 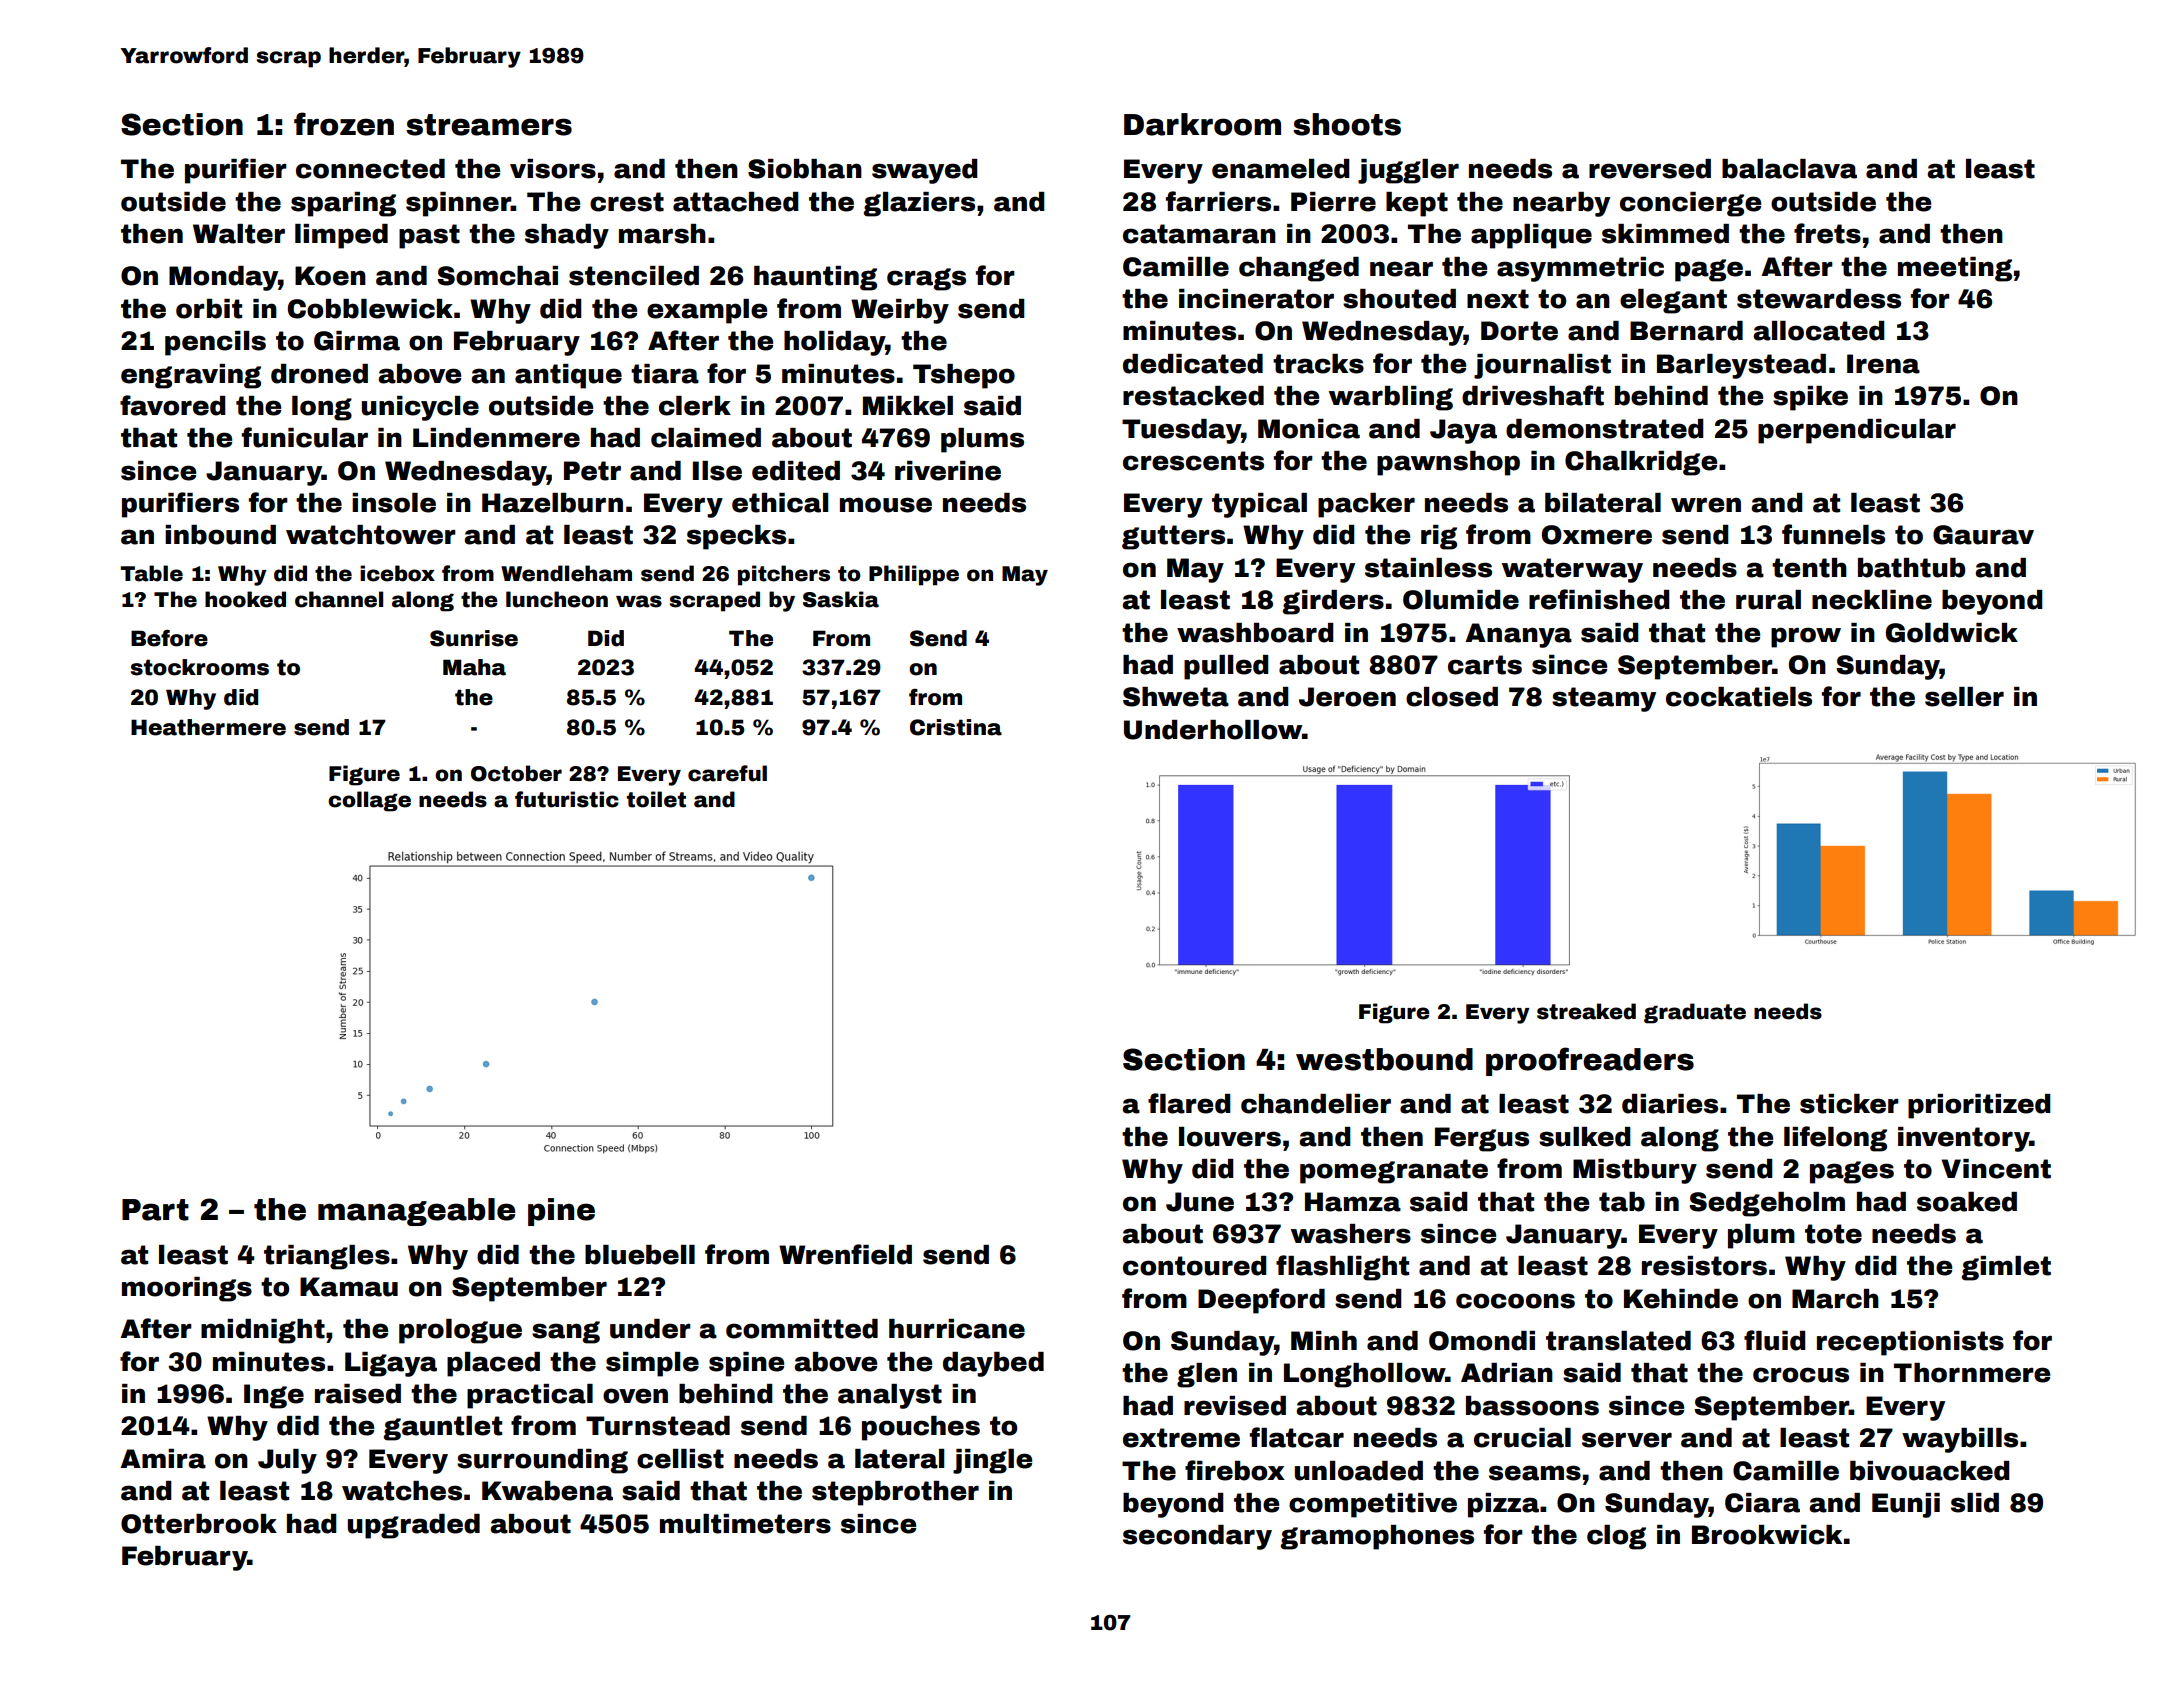 I want to click on Jeroen, so click(x=1347, y=697).
